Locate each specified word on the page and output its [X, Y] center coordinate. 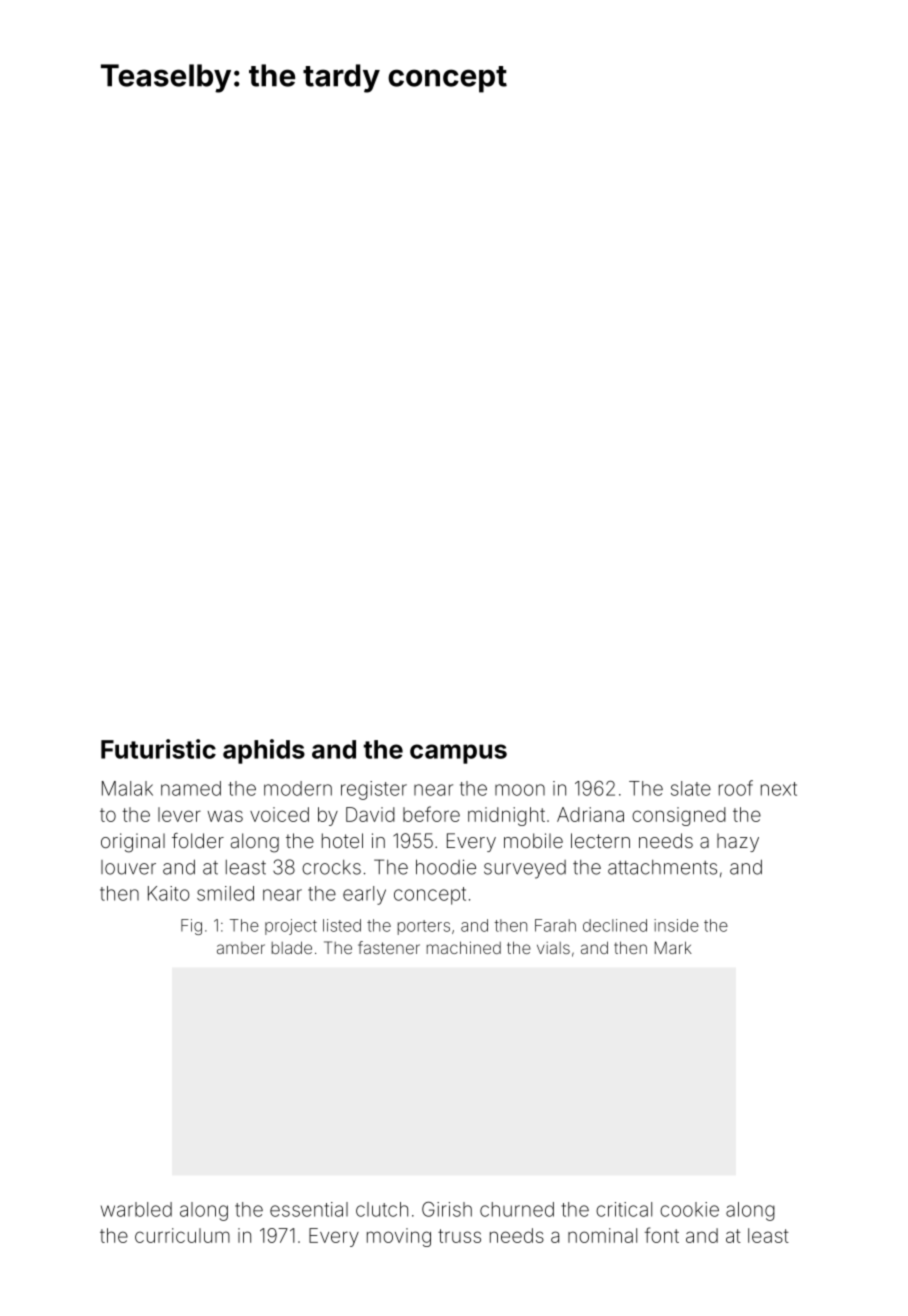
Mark [673, 947]
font [662, 1235]
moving [399, 1237]
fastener [389, 947]
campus [458, 754]
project [291, 927]
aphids [264, 751]
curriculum [182, 1235]
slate [691, 788]
